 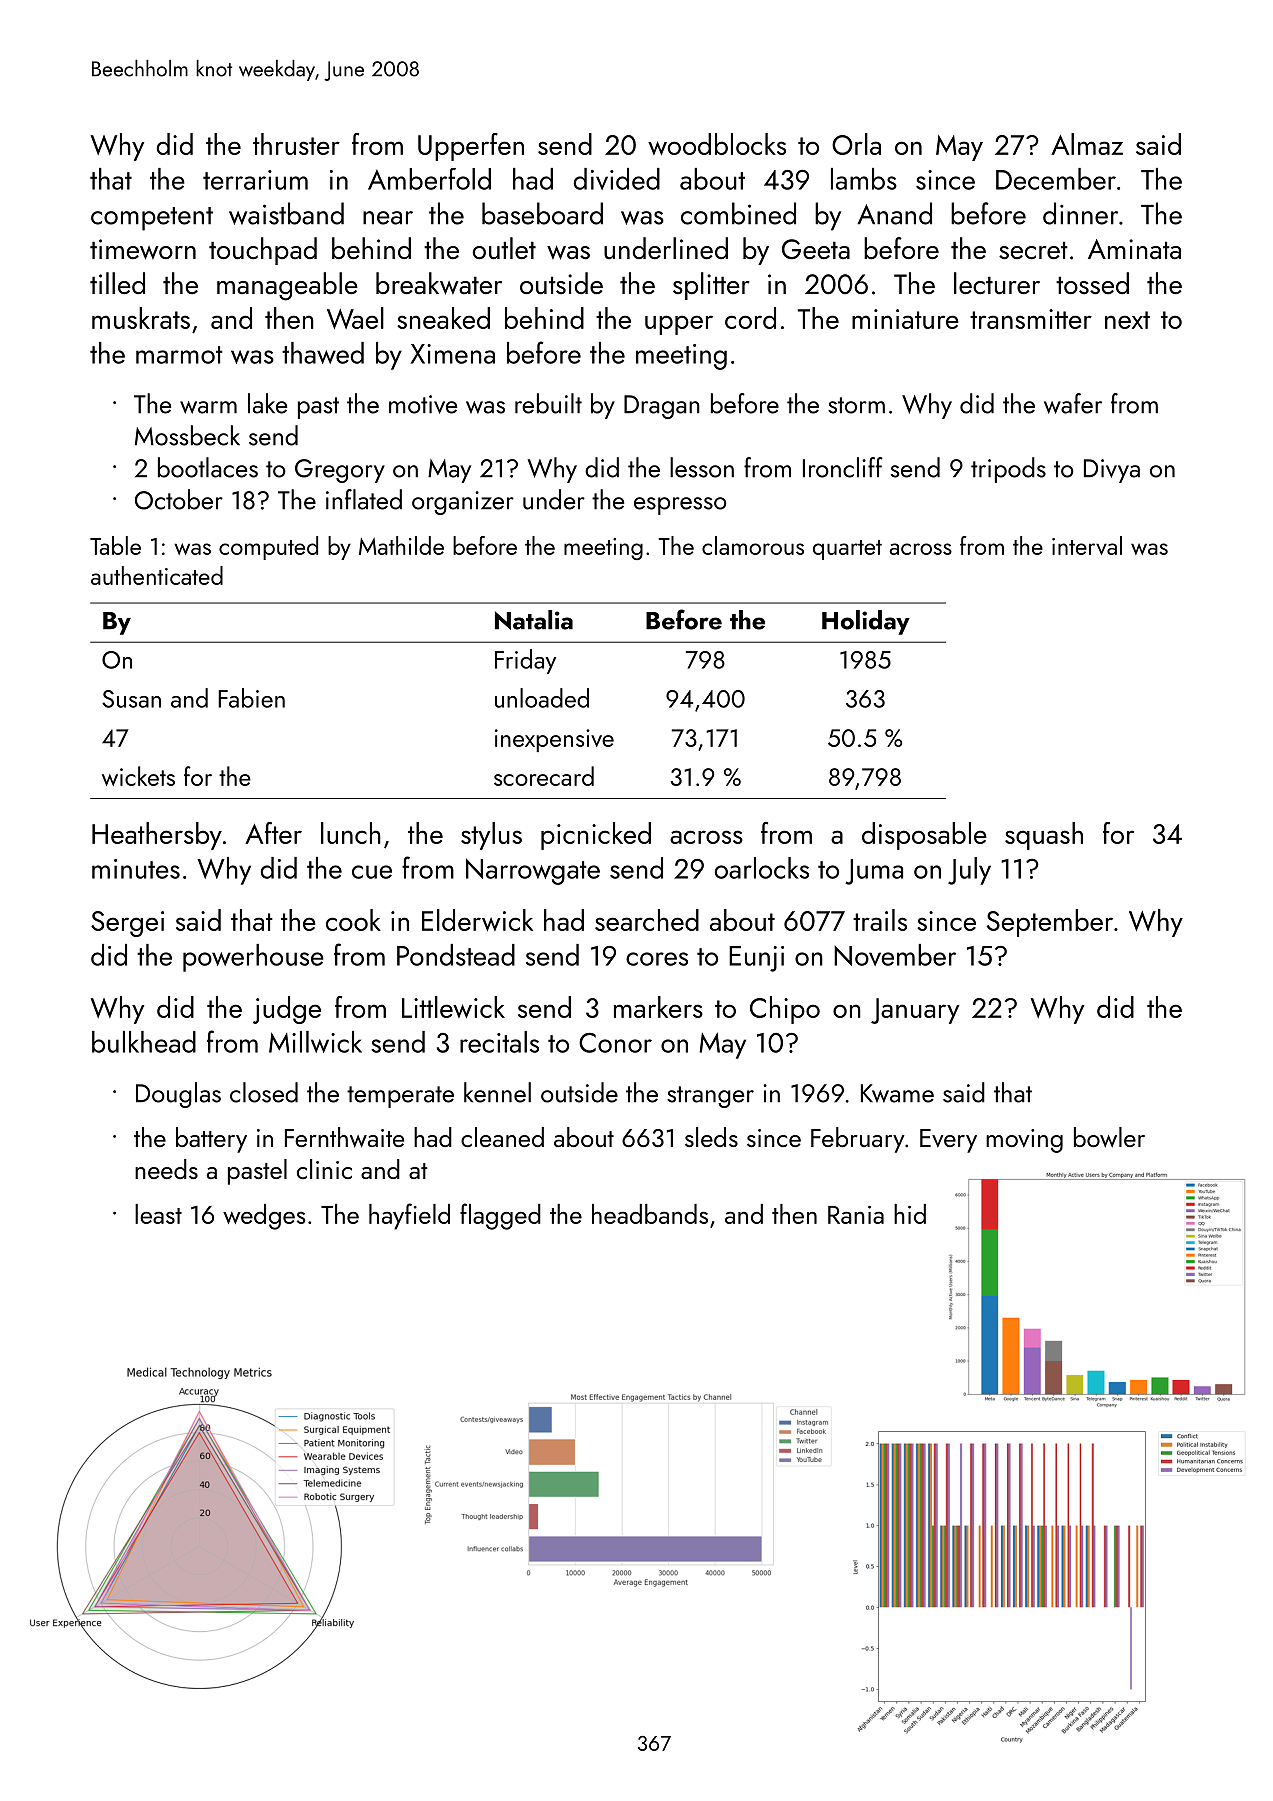 I want to click on cook, so click(x=353, y=920).
